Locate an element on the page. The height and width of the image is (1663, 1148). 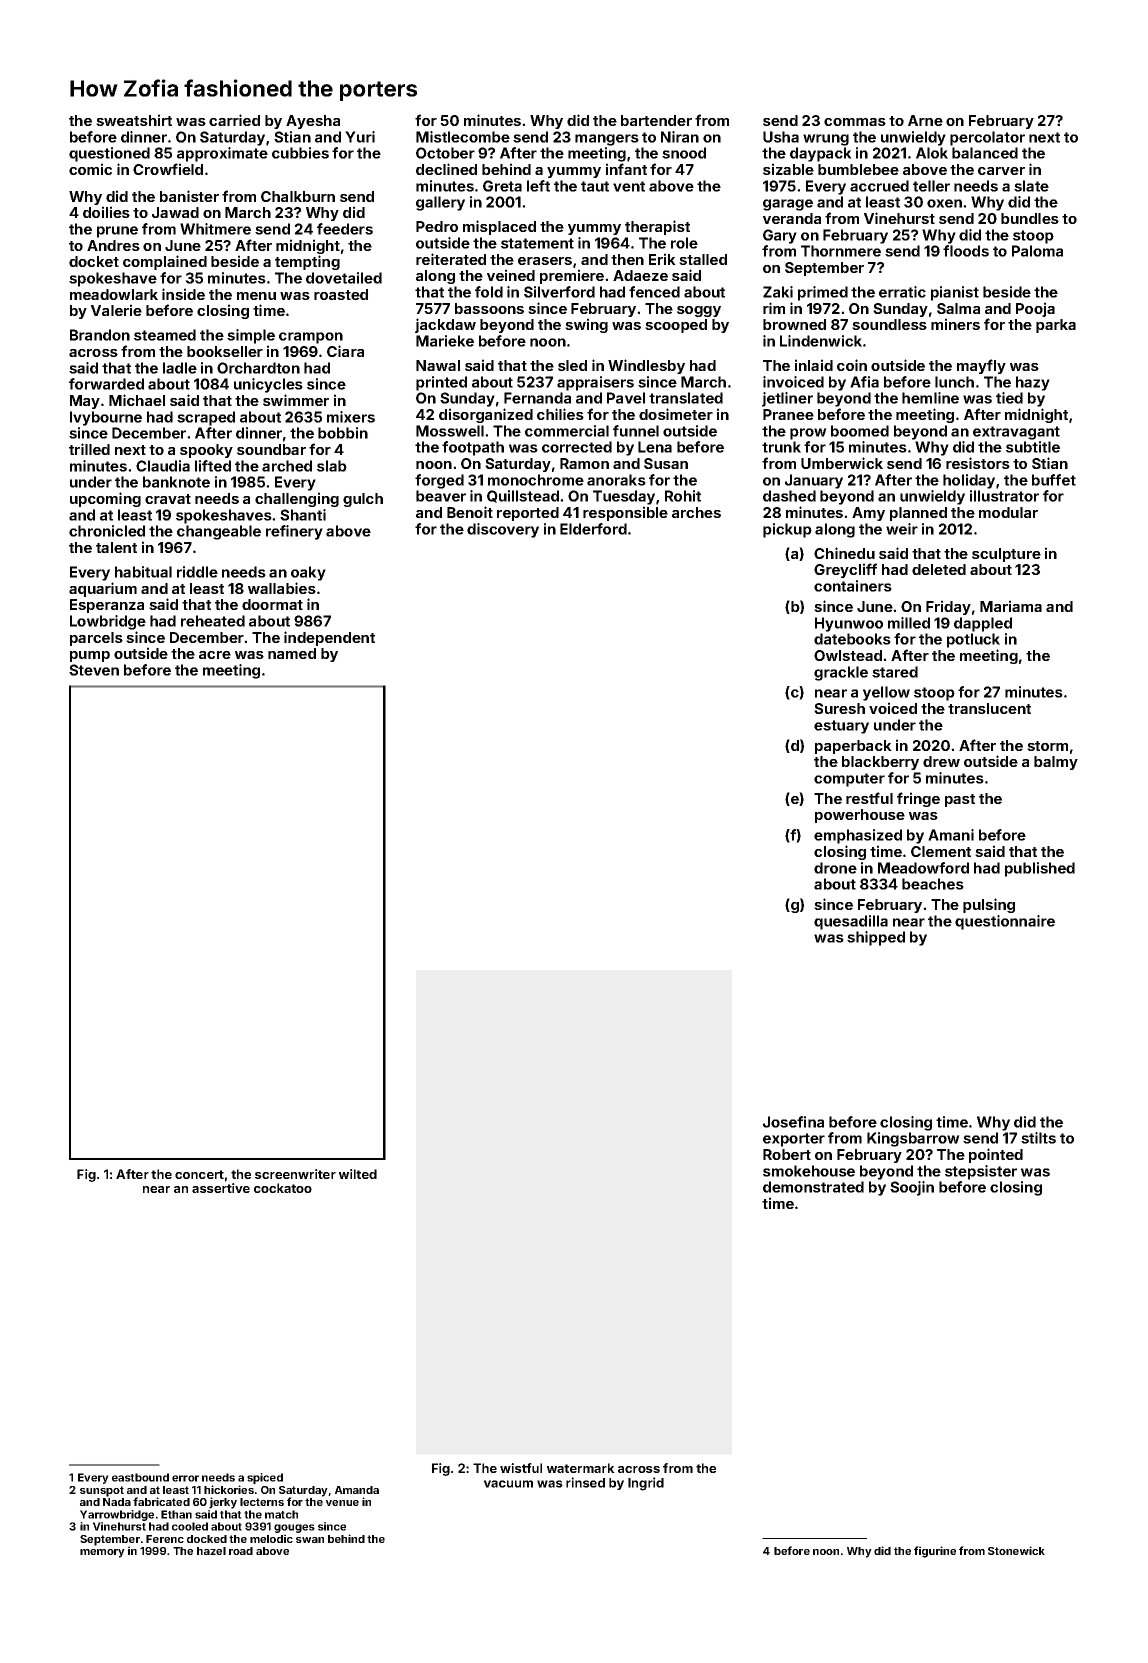
independent is located at coordinates (329, 638).
